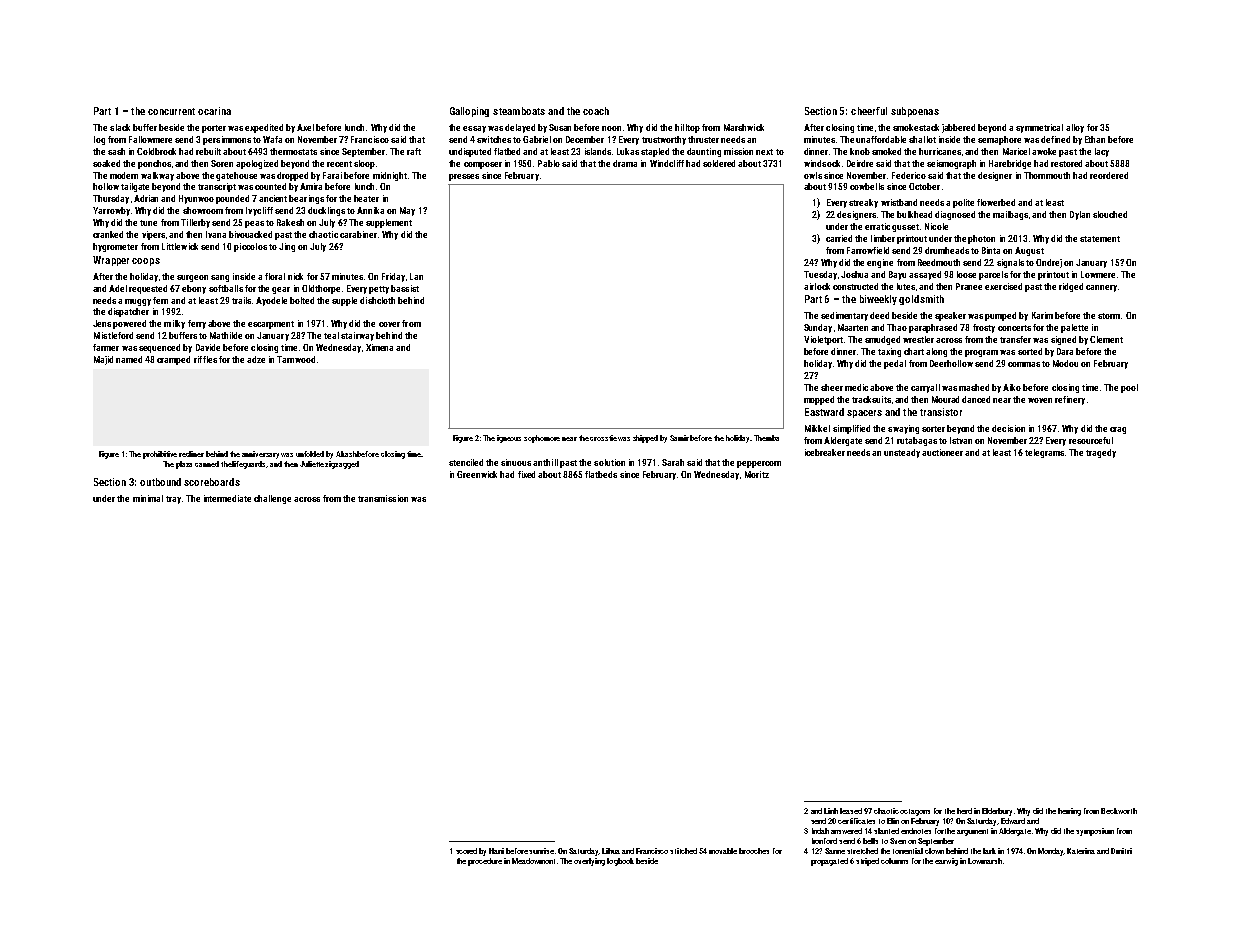 The image size is (1233, 952). Describe the element at coordinates (813, 175) in the screenshot. I see `owls` at that location.
